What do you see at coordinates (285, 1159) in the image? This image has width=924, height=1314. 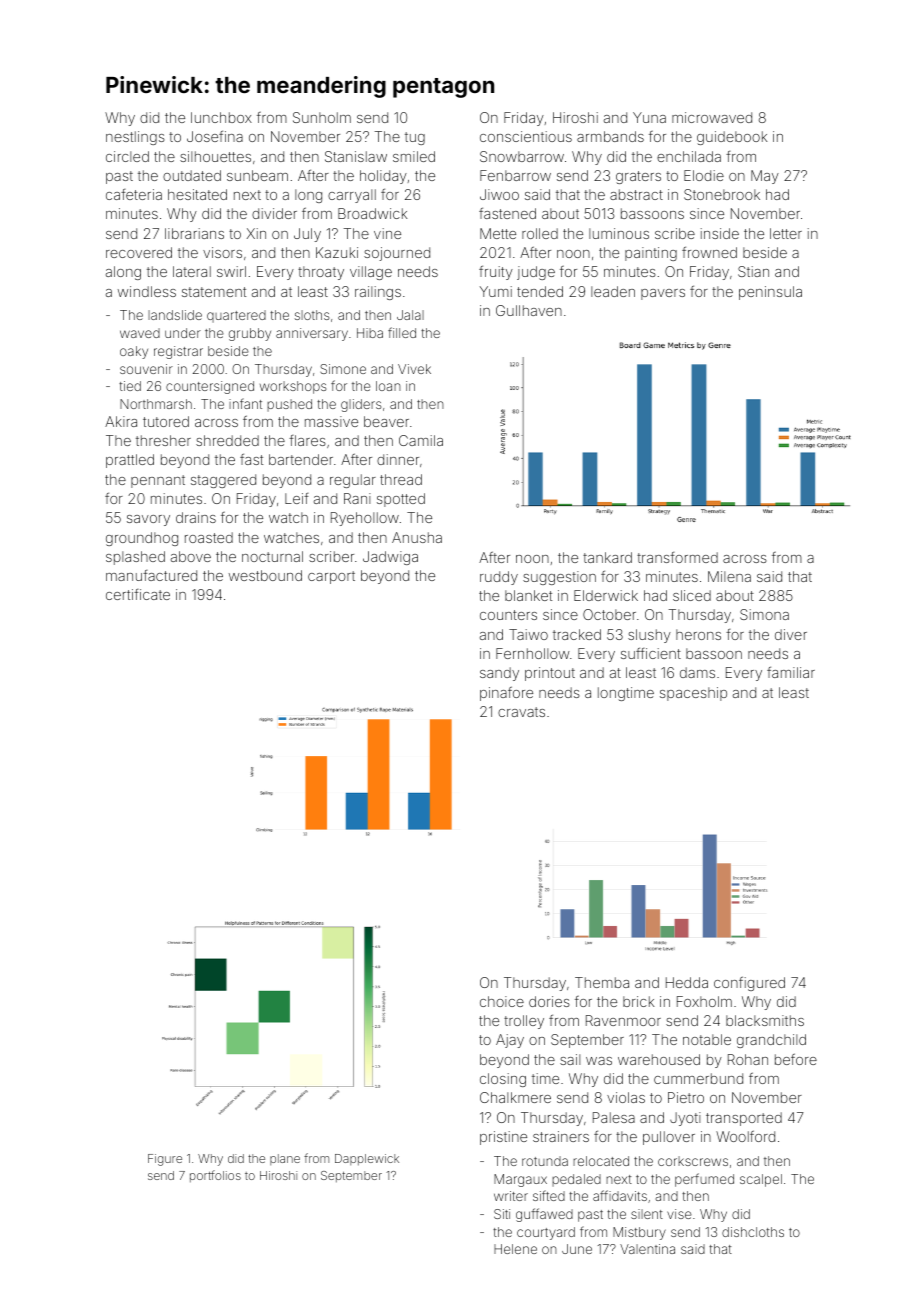 I see `plane` at bounding box center [285, 1159].
